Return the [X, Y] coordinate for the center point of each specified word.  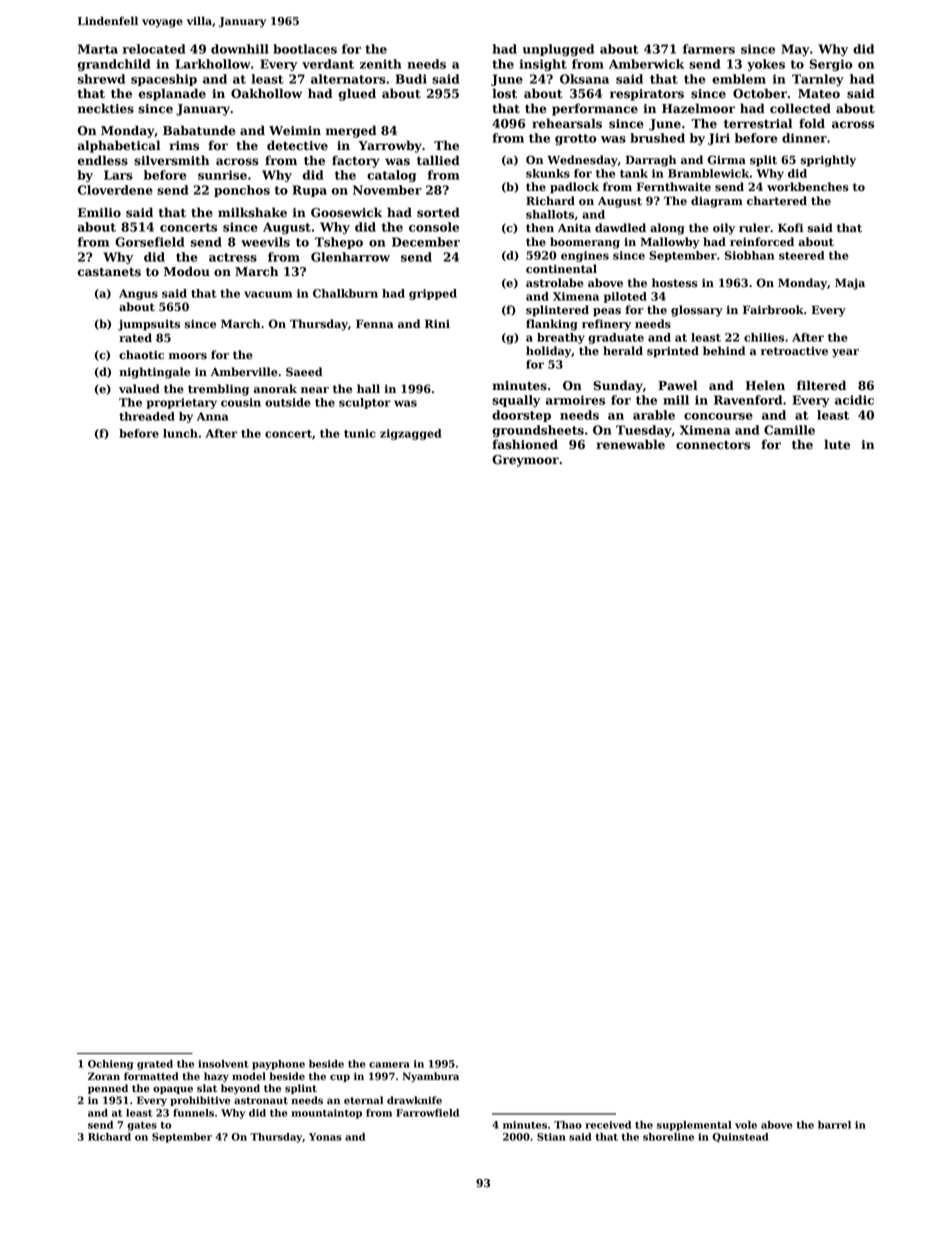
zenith [381, 64]
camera [389, 1065]
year [845, 353]
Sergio [831, 65]
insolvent [223, 1064]
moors [188, 356]
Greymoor [525, 461]
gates [142, 1126]
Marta [98, 49]
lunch [180, 433]
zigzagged [411, 434]
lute [837, 444]
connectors [713, 445]
